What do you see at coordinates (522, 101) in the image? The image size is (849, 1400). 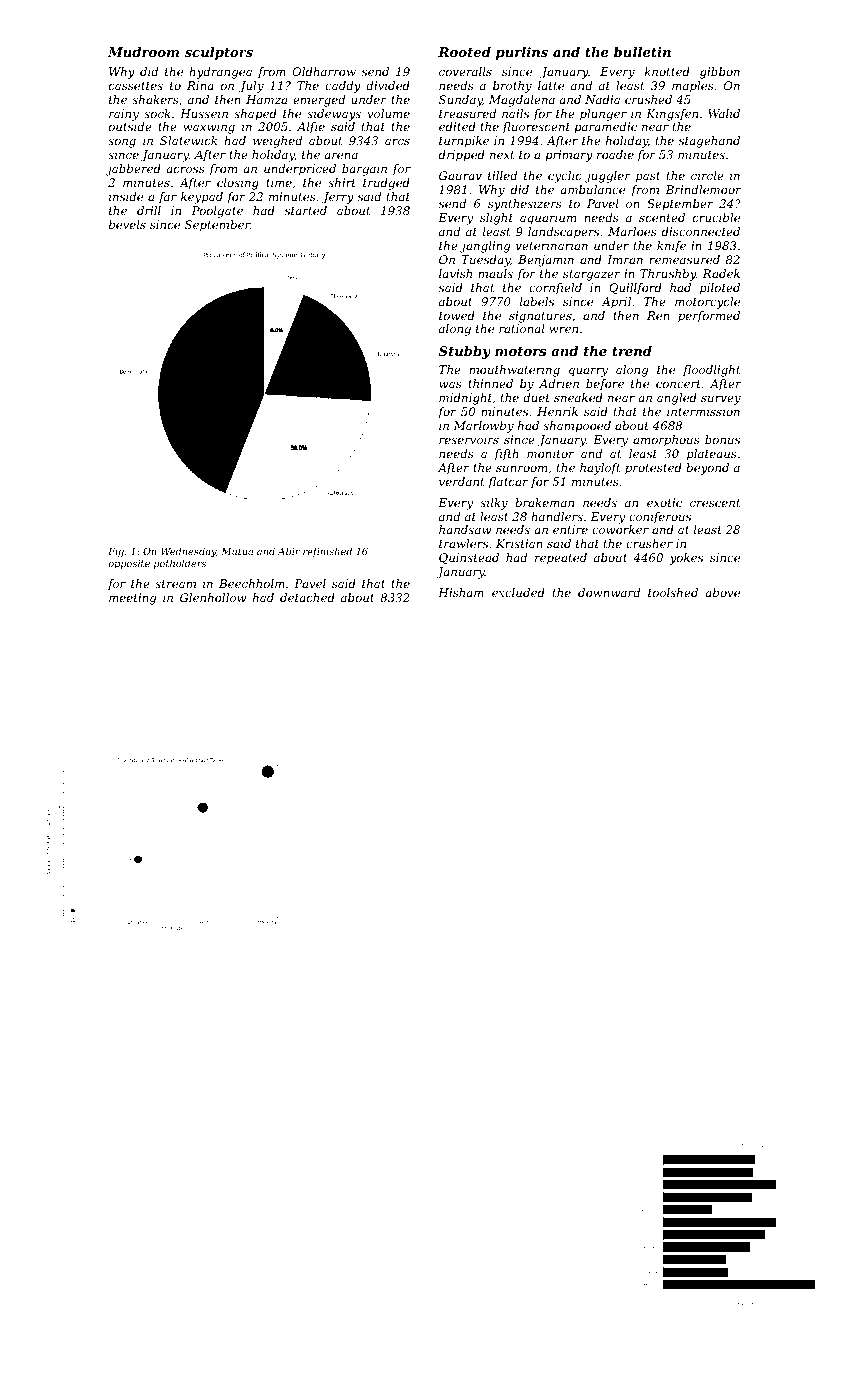 I see `Magdalena` at bounding box center [522, 101].
